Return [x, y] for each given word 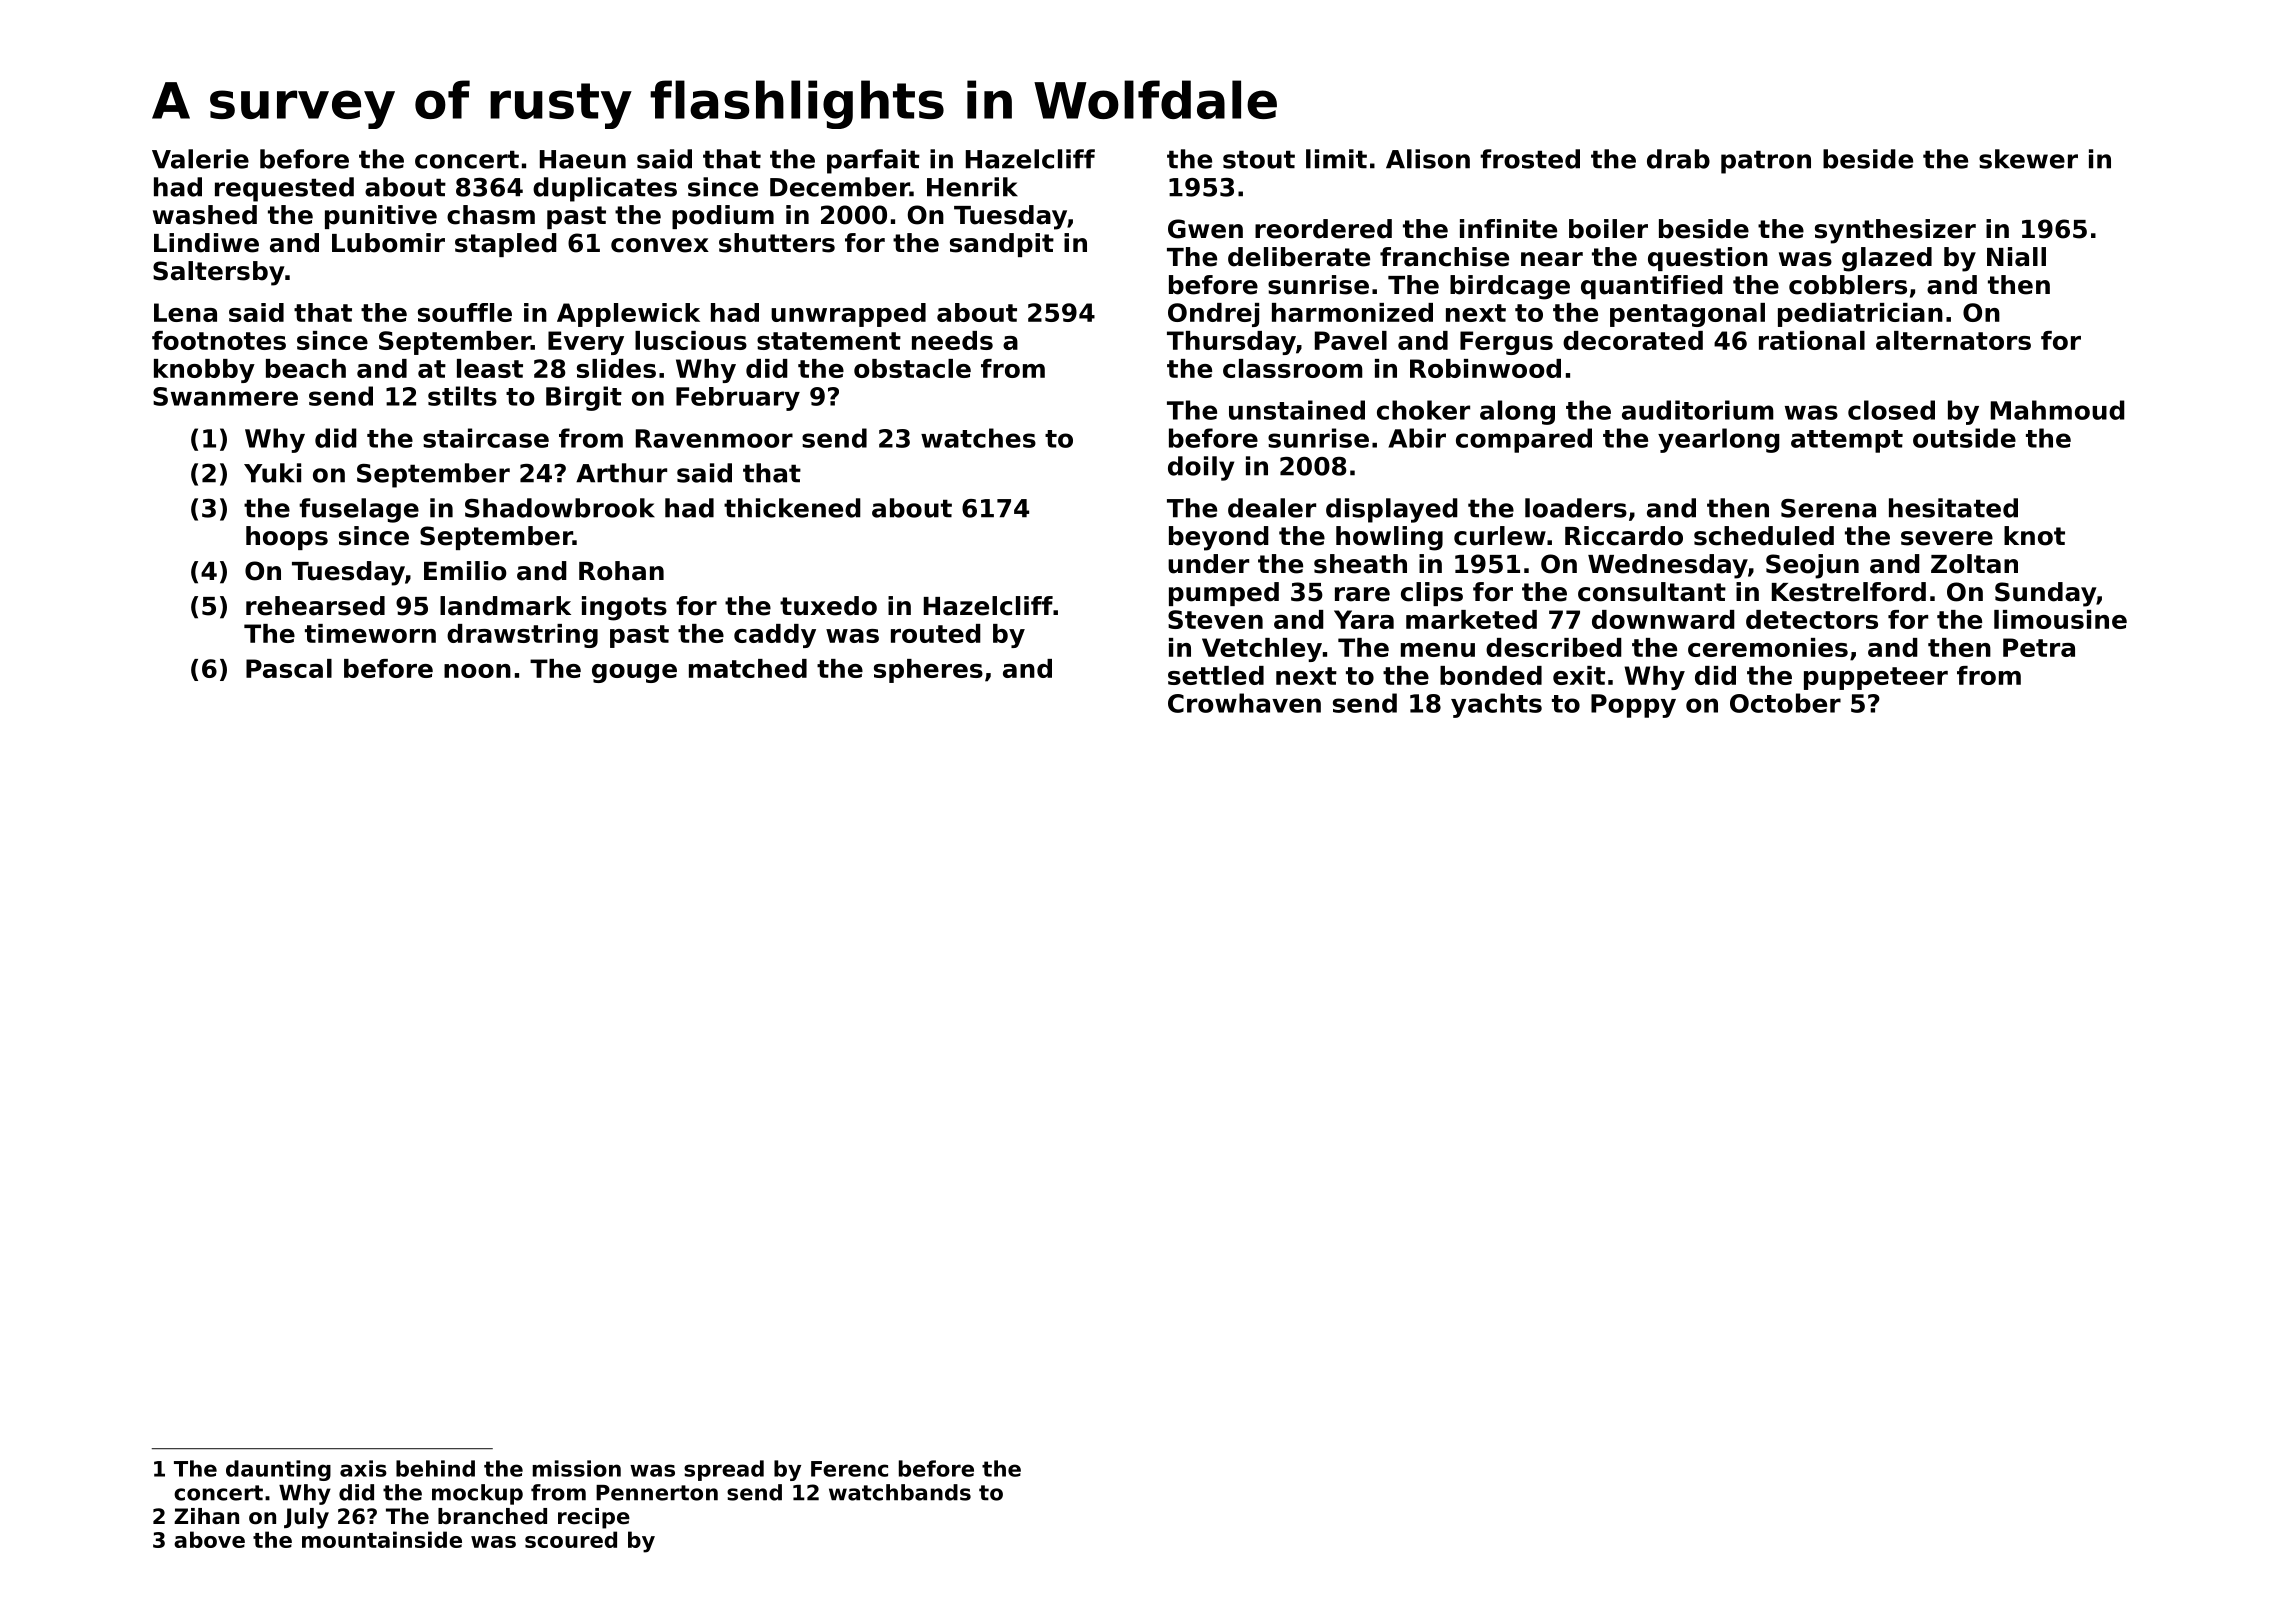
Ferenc [849, 1469]
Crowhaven [1244, 703]
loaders [1576, 508]
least [490, 368]
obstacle [912, 368]
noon [477, 671]
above [209, 1539]
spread [724, 1470]
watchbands [900, 1492]
